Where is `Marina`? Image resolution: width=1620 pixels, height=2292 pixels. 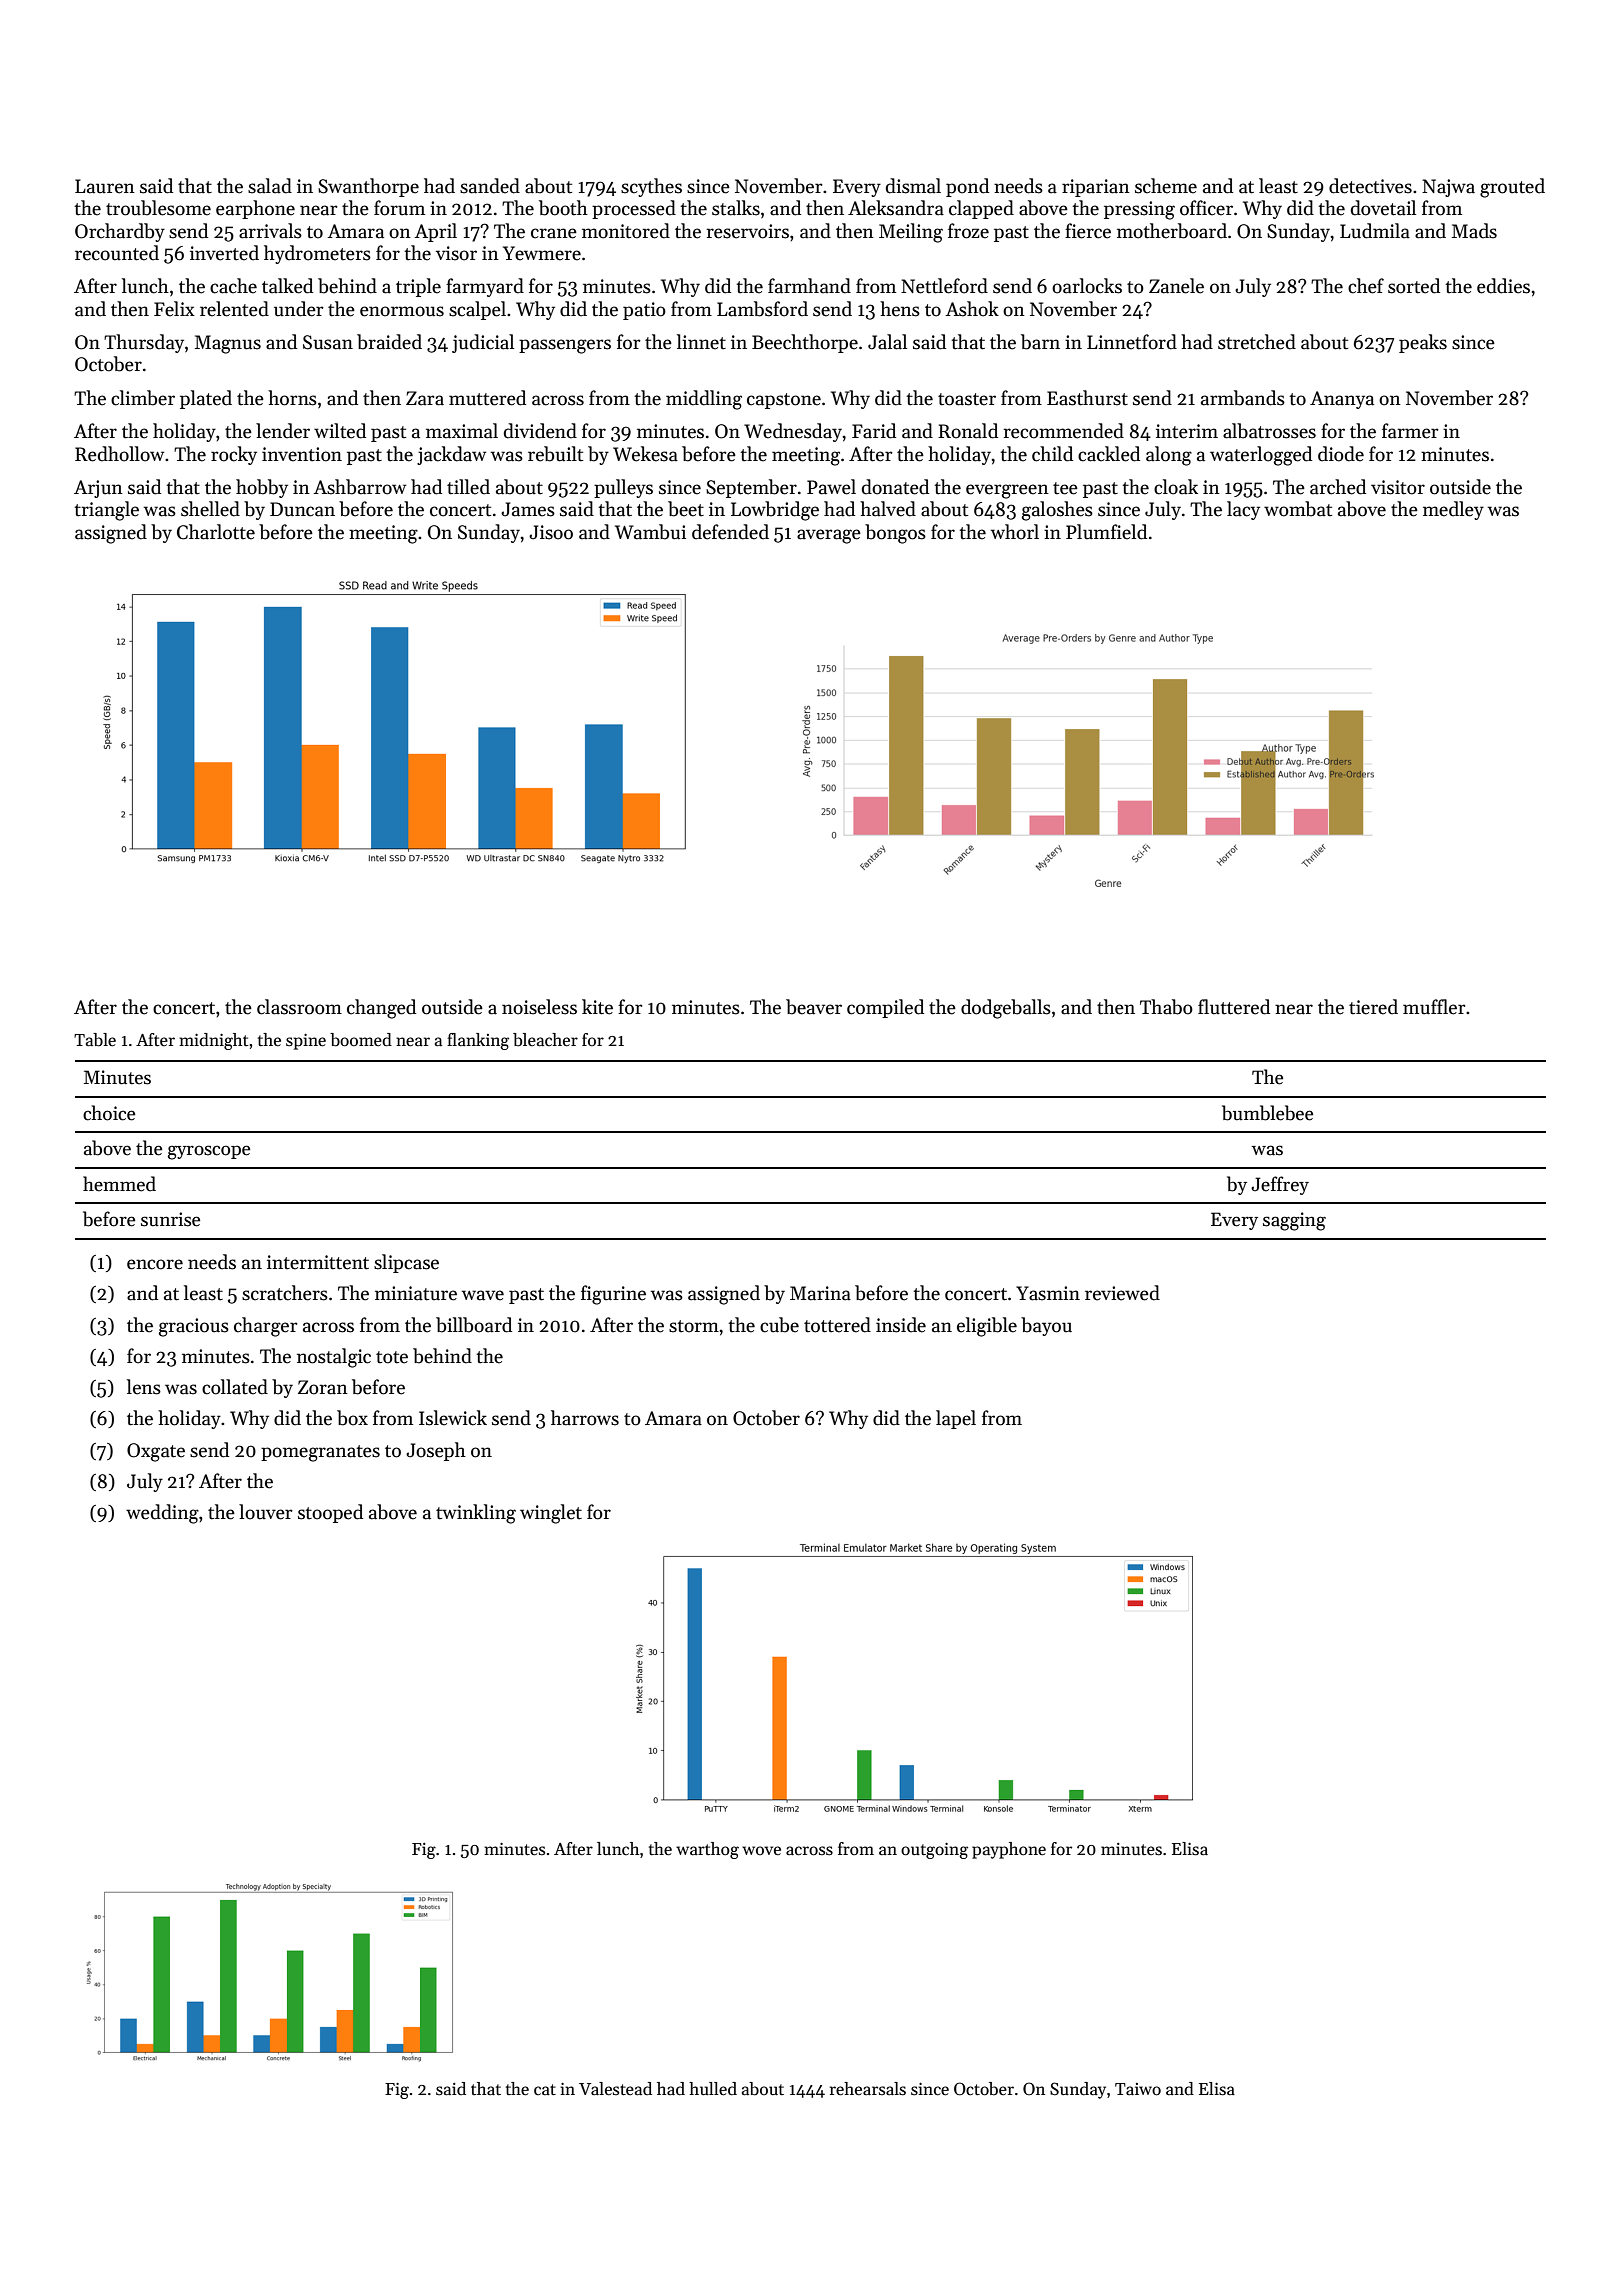 Marina is located at coordinates (820, 1293).
